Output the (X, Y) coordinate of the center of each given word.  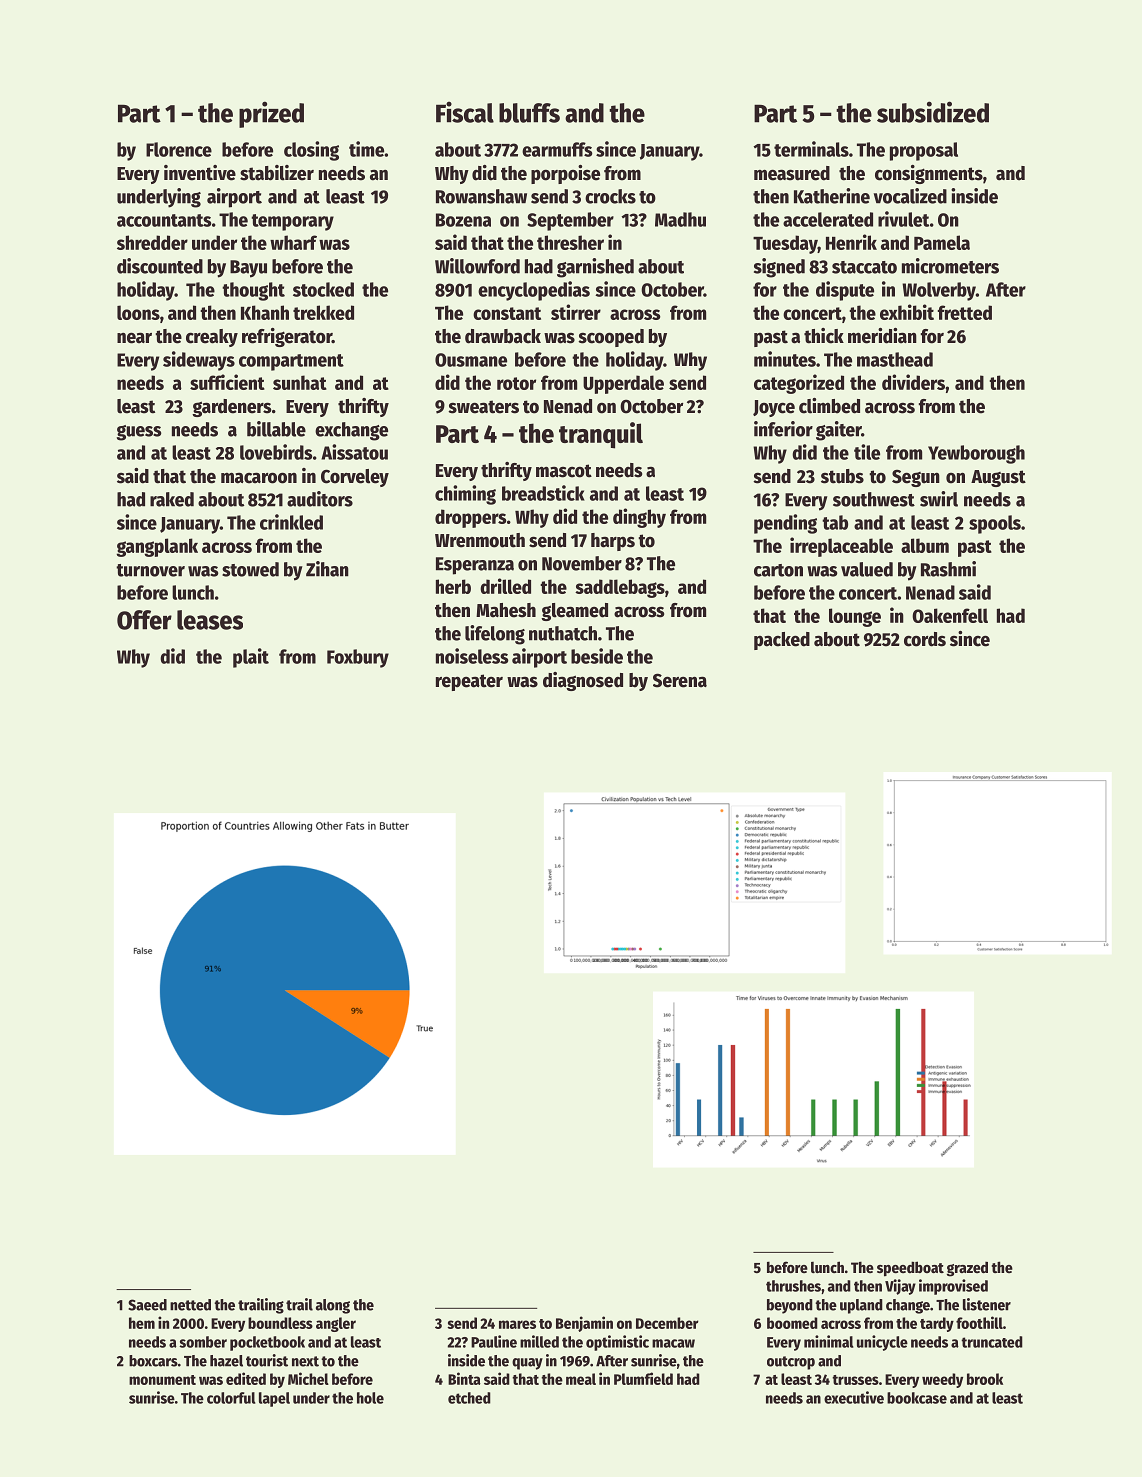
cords (925, 639)
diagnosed (583, 681)
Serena (680, 680)
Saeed (147, 1305)
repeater (469, 682)
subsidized (933, 112)
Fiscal (465, 112)
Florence (179, 149)
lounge (855, 617)
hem (142, 1323)
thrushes (793, 1286)
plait (251, 658)
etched (469, 1398)
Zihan (327, 569)
